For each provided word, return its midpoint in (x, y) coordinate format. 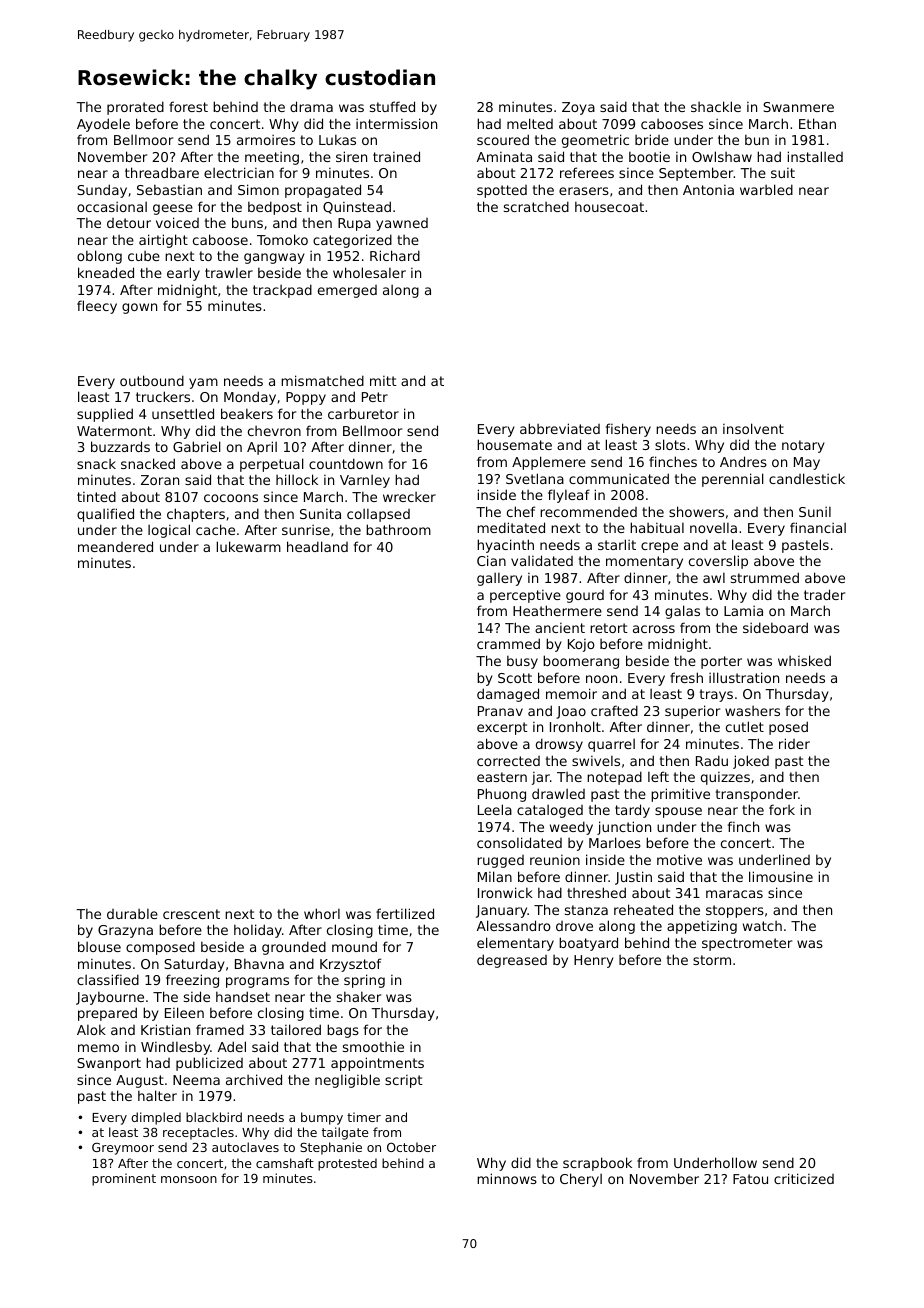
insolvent (753, 428)
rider (794, 743)
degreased (512, 961)
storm (712, 960)
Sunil (815, 512)
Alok (91, 1029)
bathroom (398, 529)
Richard (395, 255)
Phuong (502, 795)
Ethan (817, 123)
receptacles (198, 1133)
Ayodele (103, 125)
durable (132, 914)
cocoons (231, 498)
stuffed (392, 106)
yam (203, 383)
